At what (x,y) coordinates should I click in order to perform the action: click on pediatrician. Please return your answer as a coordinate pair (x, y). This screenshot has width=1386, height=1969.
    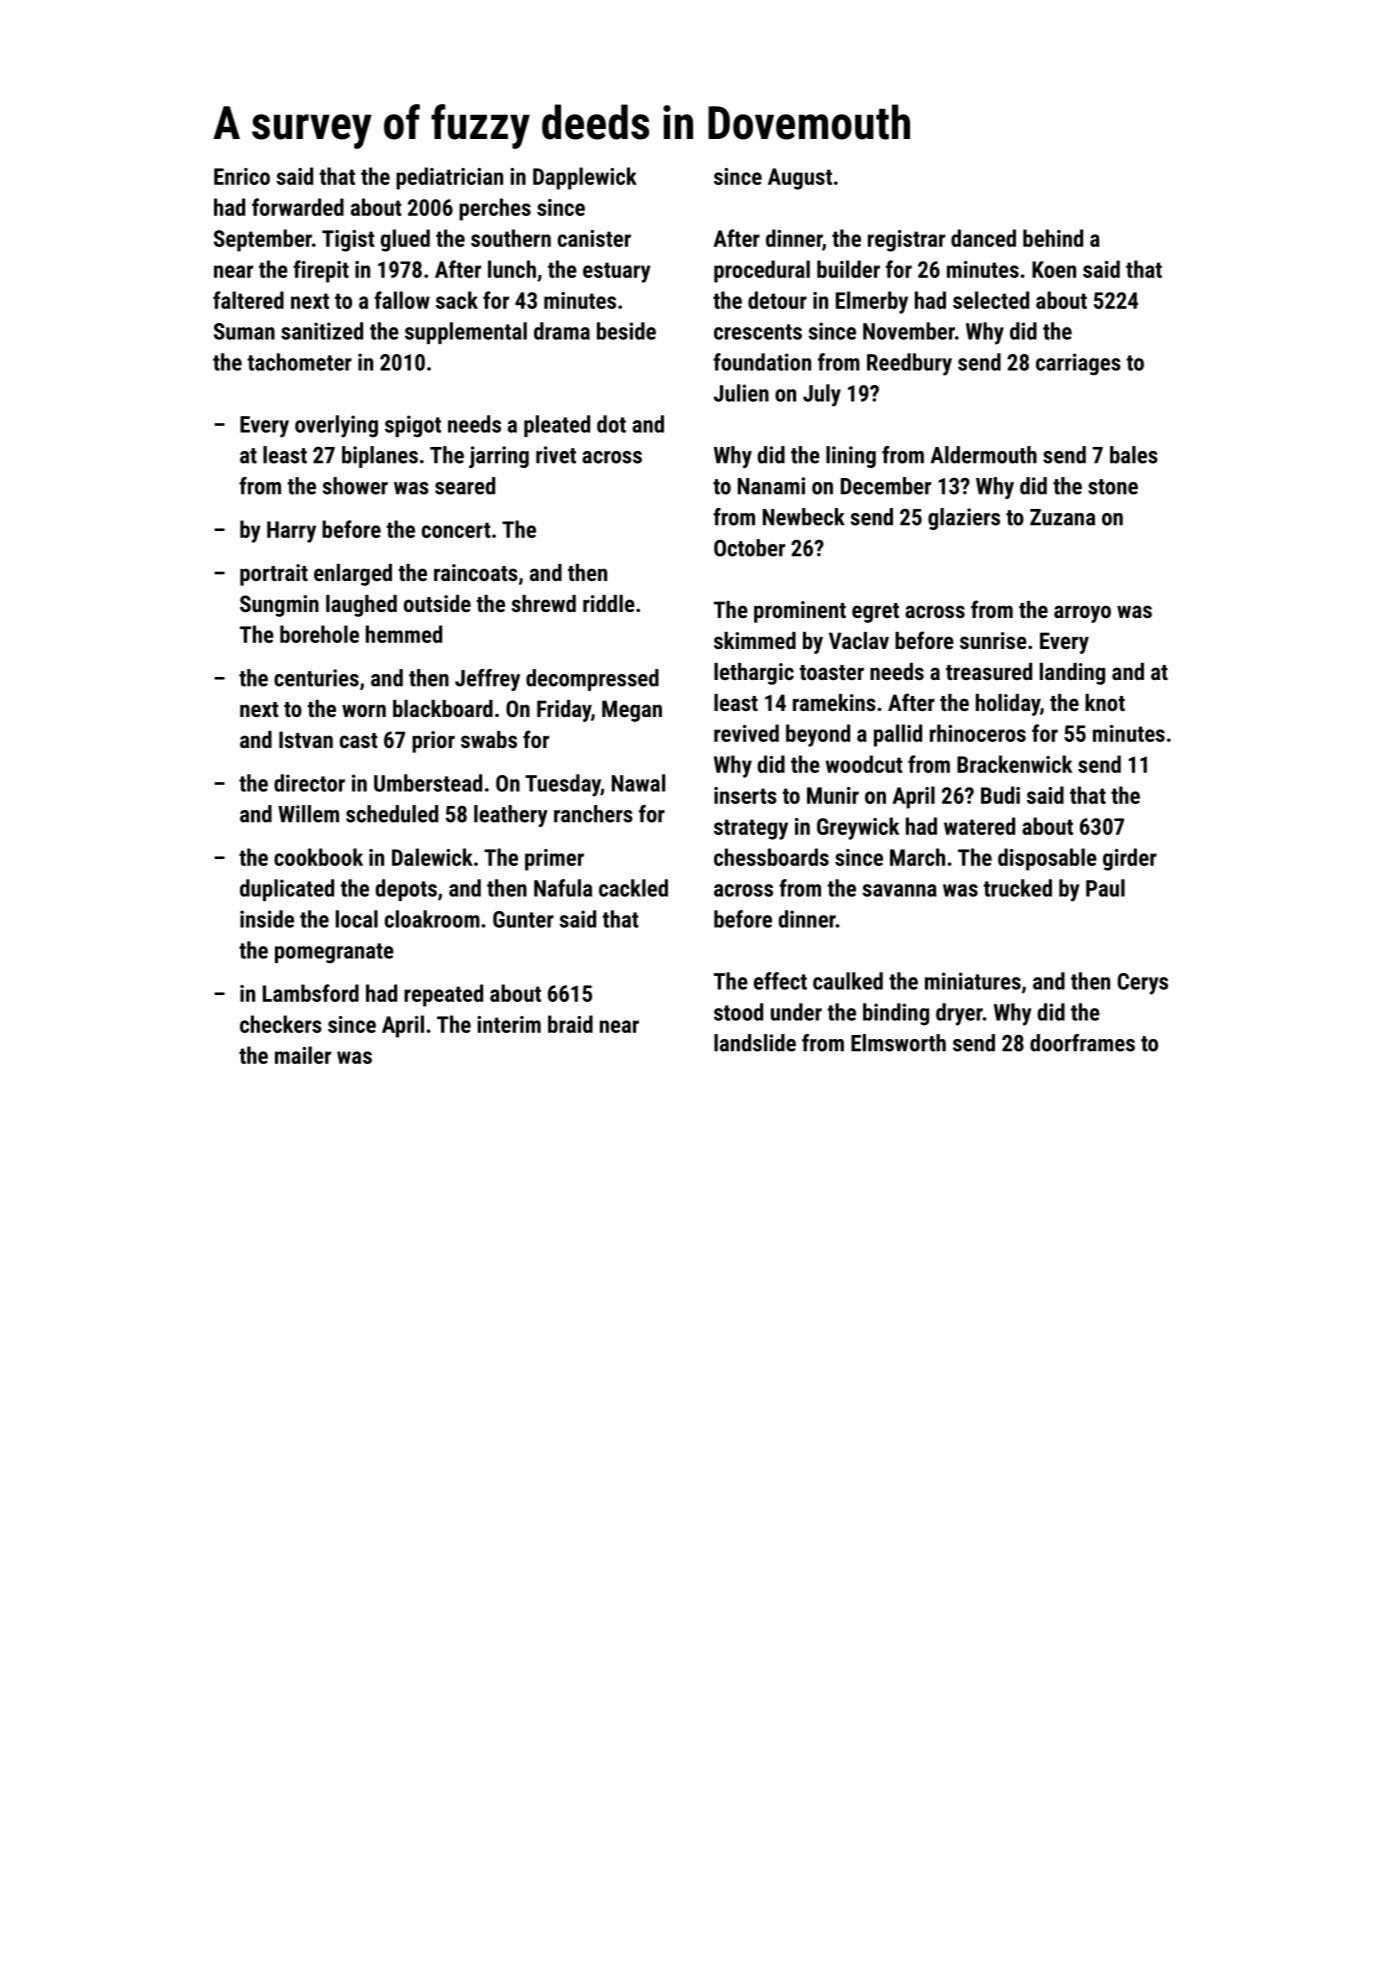
    Looking at the image, I should click on (449, 178).
